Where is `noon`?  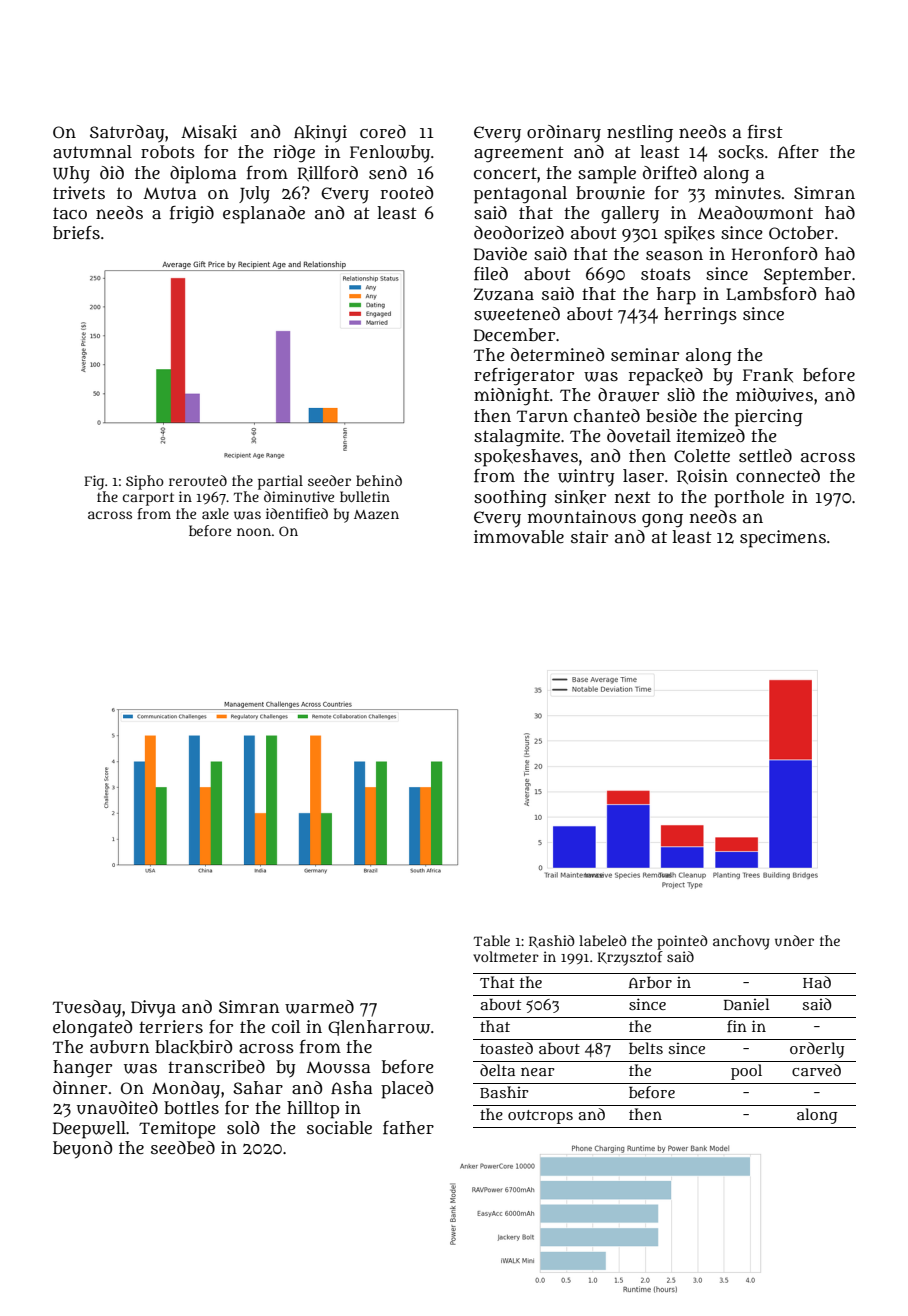 noon is located at coordinates (254, 532).
